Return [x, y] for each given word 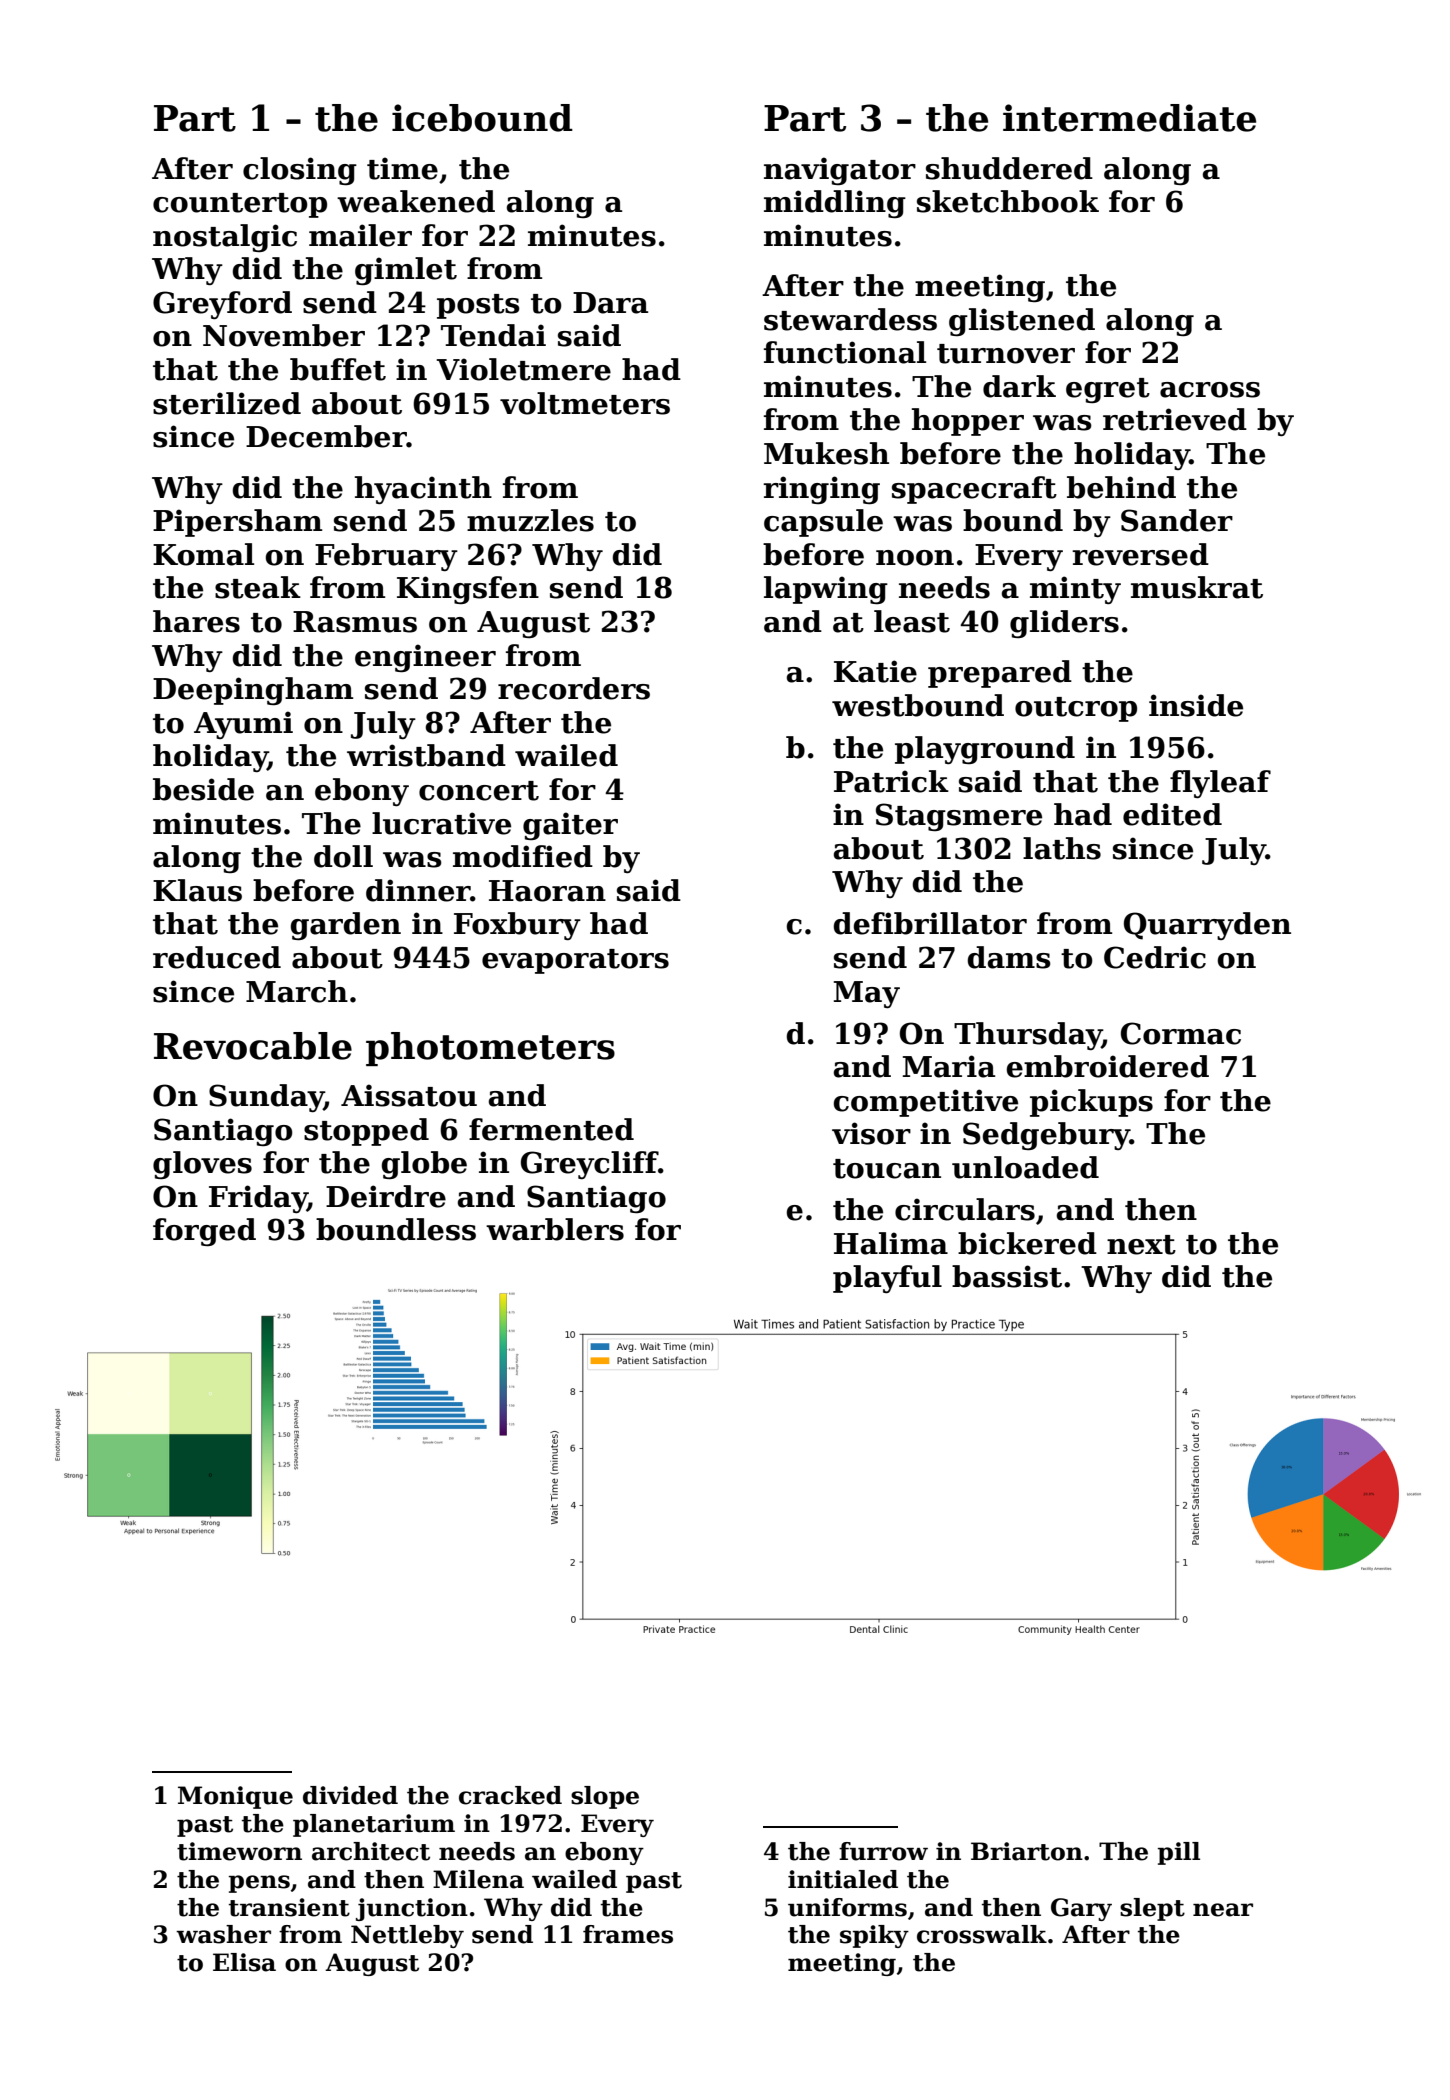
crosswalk [982, 1934]
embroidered [1107, 1066]
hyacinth [423, 490]
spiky [874, 1936]
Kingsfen [468, 590]
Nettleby [407, 1936]
